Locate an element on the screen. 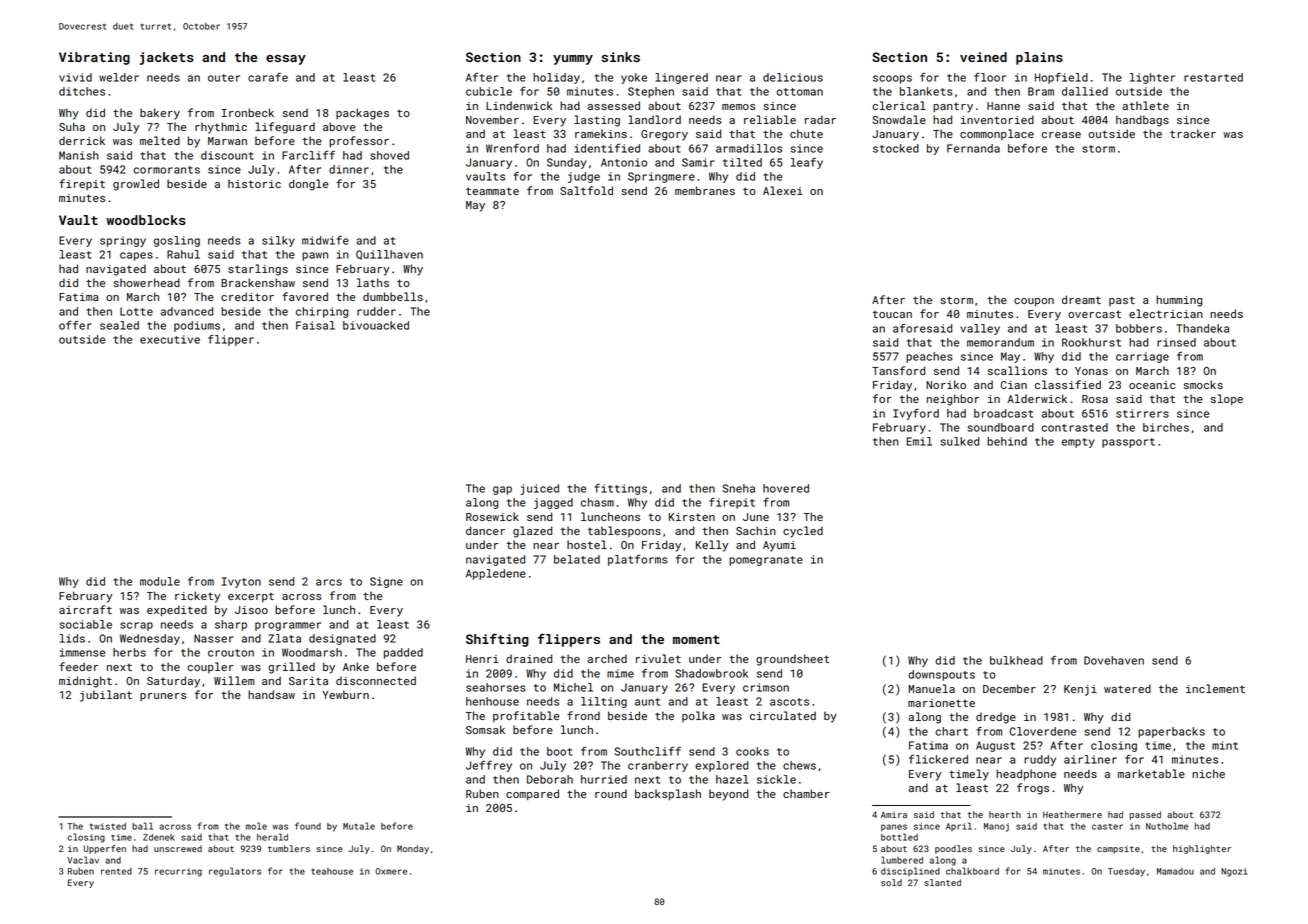 This screenshot has width=1308, height=924. gap is located at coordinates (502, 490).
